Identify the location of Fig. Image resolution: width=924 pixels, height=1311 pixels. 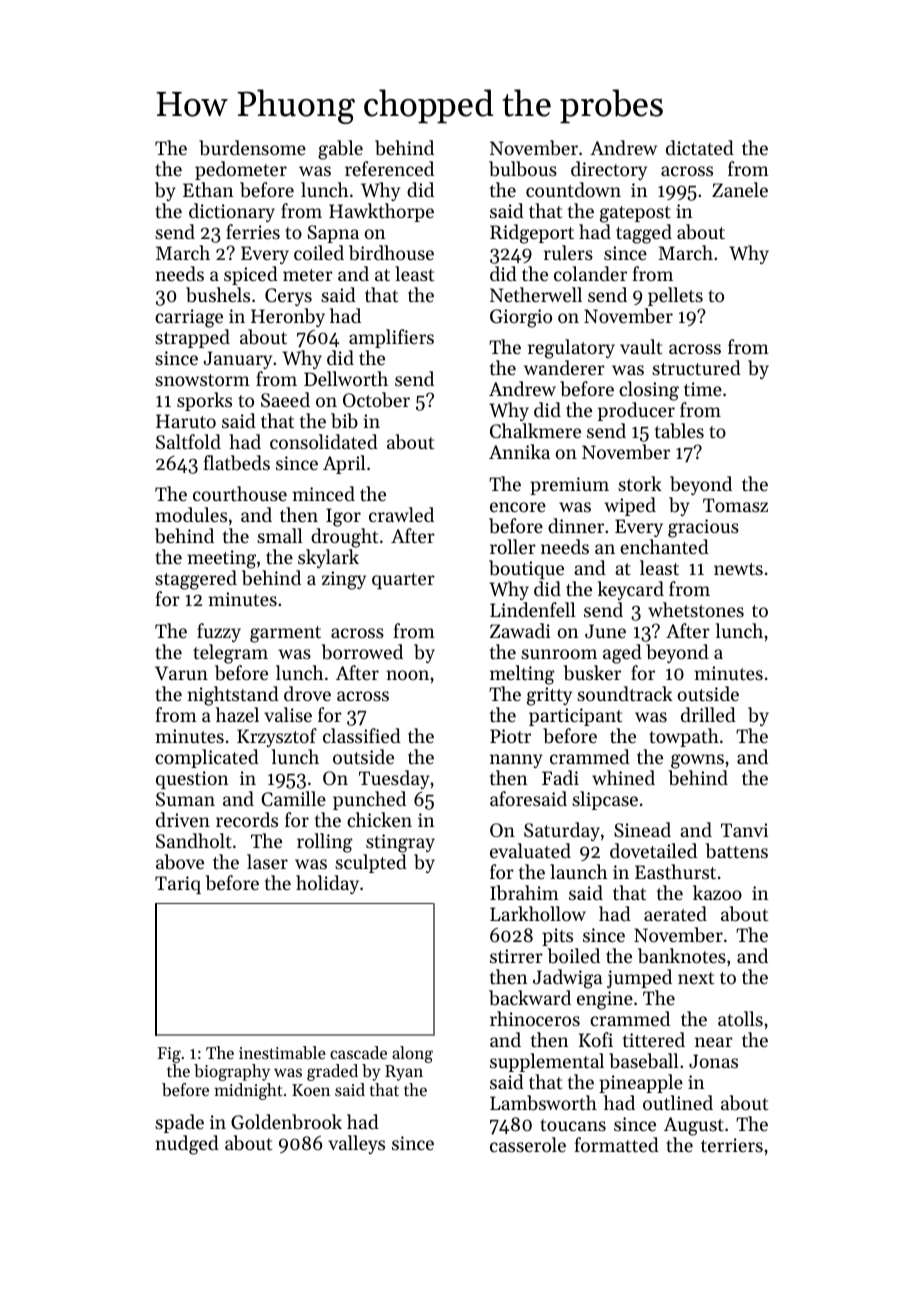
(169, 1055).
